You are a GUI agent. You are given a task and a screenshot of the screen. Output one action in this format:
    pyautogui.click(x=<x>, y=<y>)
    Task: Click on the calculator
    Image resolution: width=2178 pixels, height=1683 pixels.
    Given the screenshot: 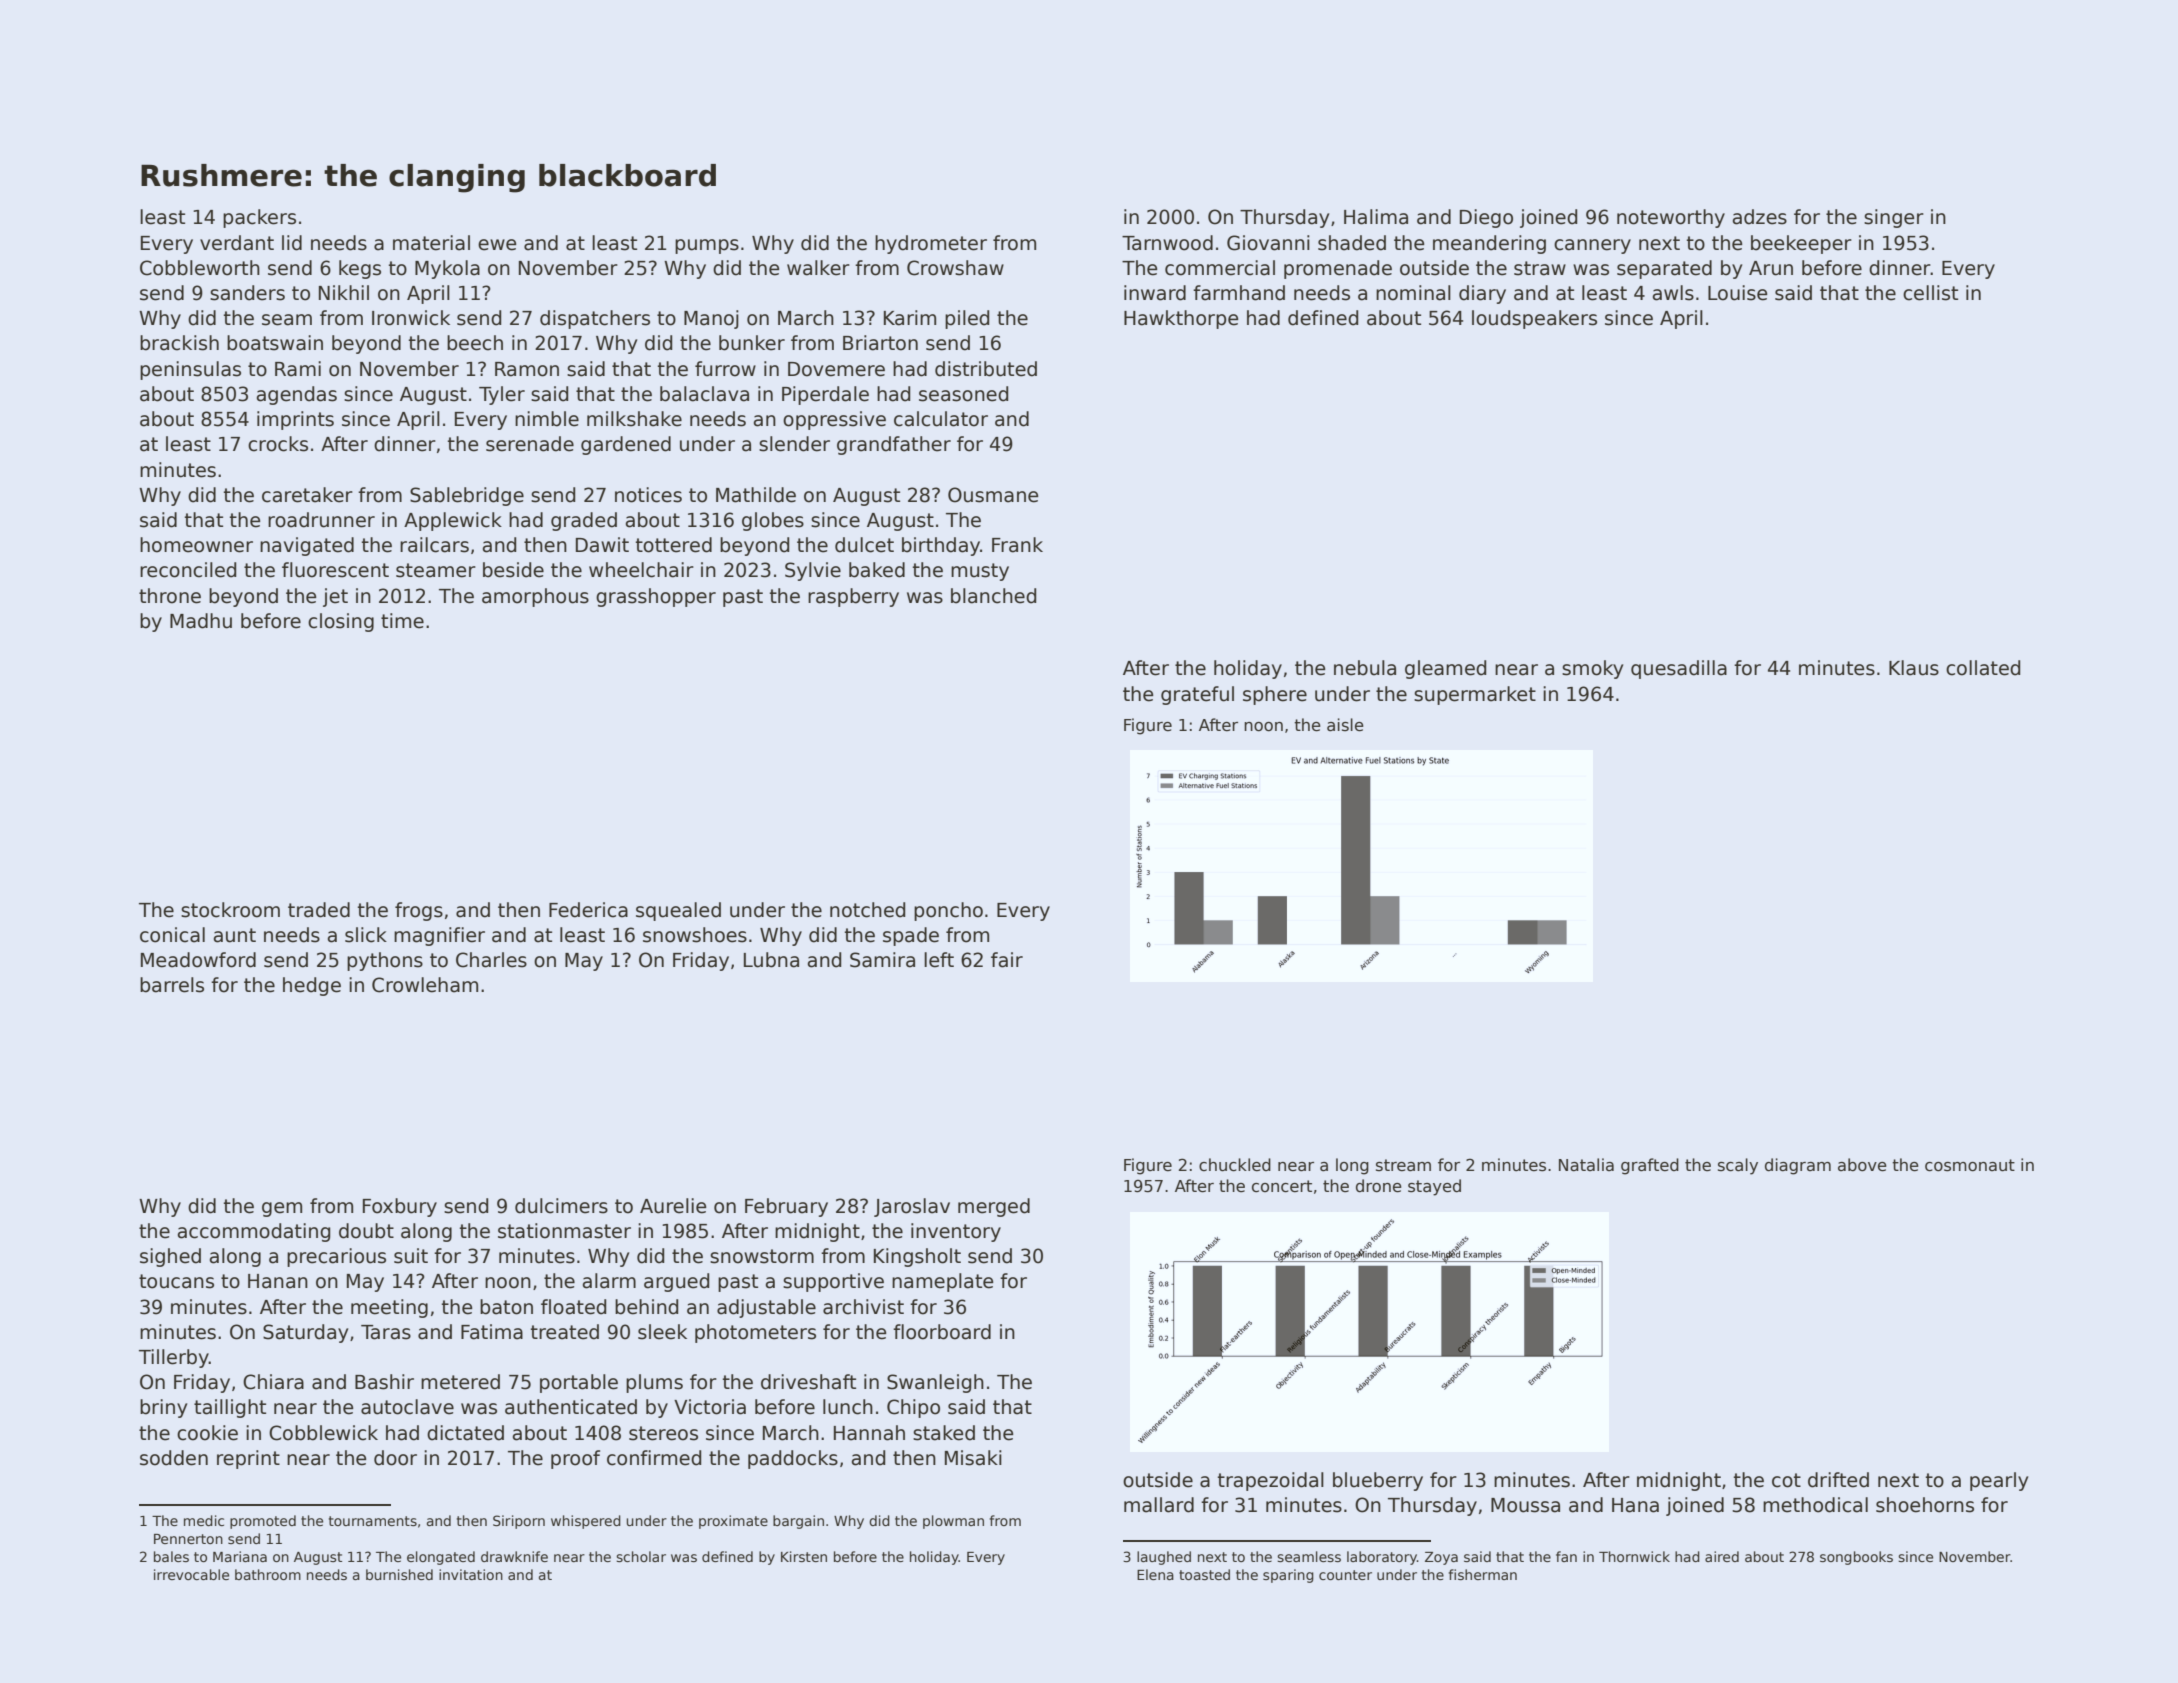 What is the action you would take?
    pyautogui.click(x=941, y=419)
